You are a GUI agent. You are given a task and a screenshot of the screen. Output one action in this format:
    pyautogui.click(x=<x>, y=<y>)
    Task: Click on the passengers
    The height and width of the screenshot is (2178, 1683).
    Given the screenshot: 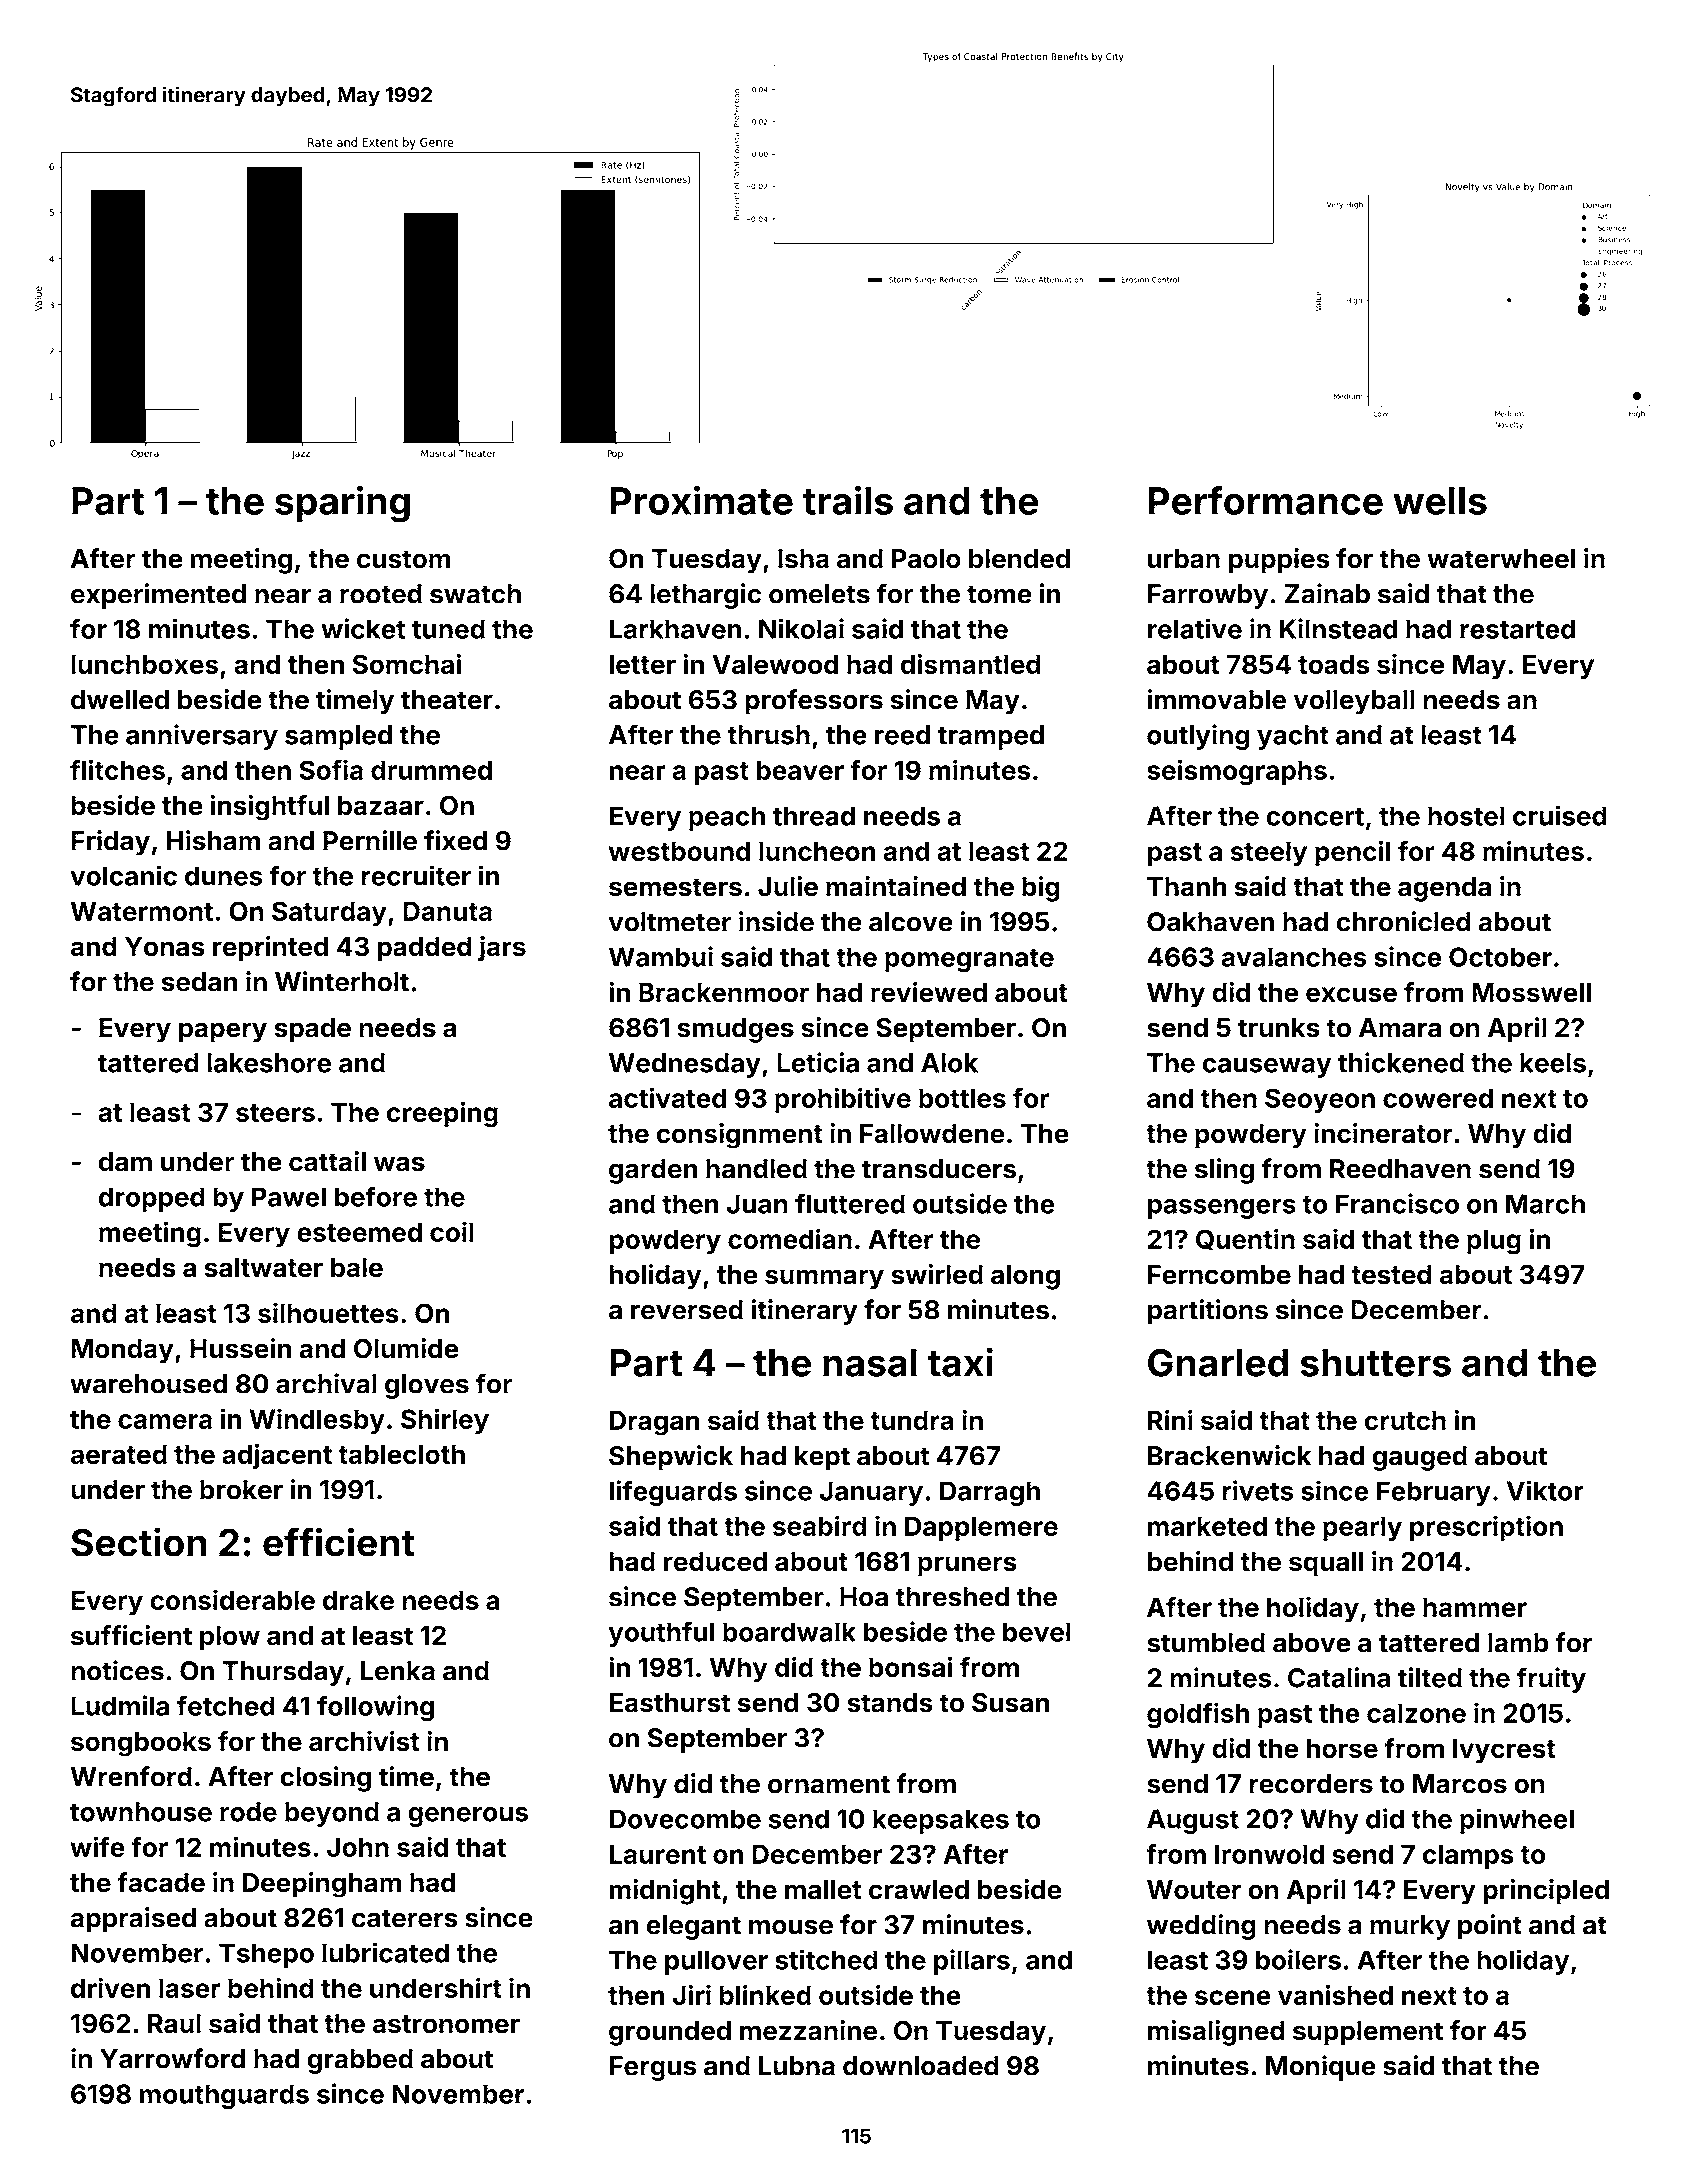 What is the action you would take?
    pyautogui.click(x=1222, y=1209)
